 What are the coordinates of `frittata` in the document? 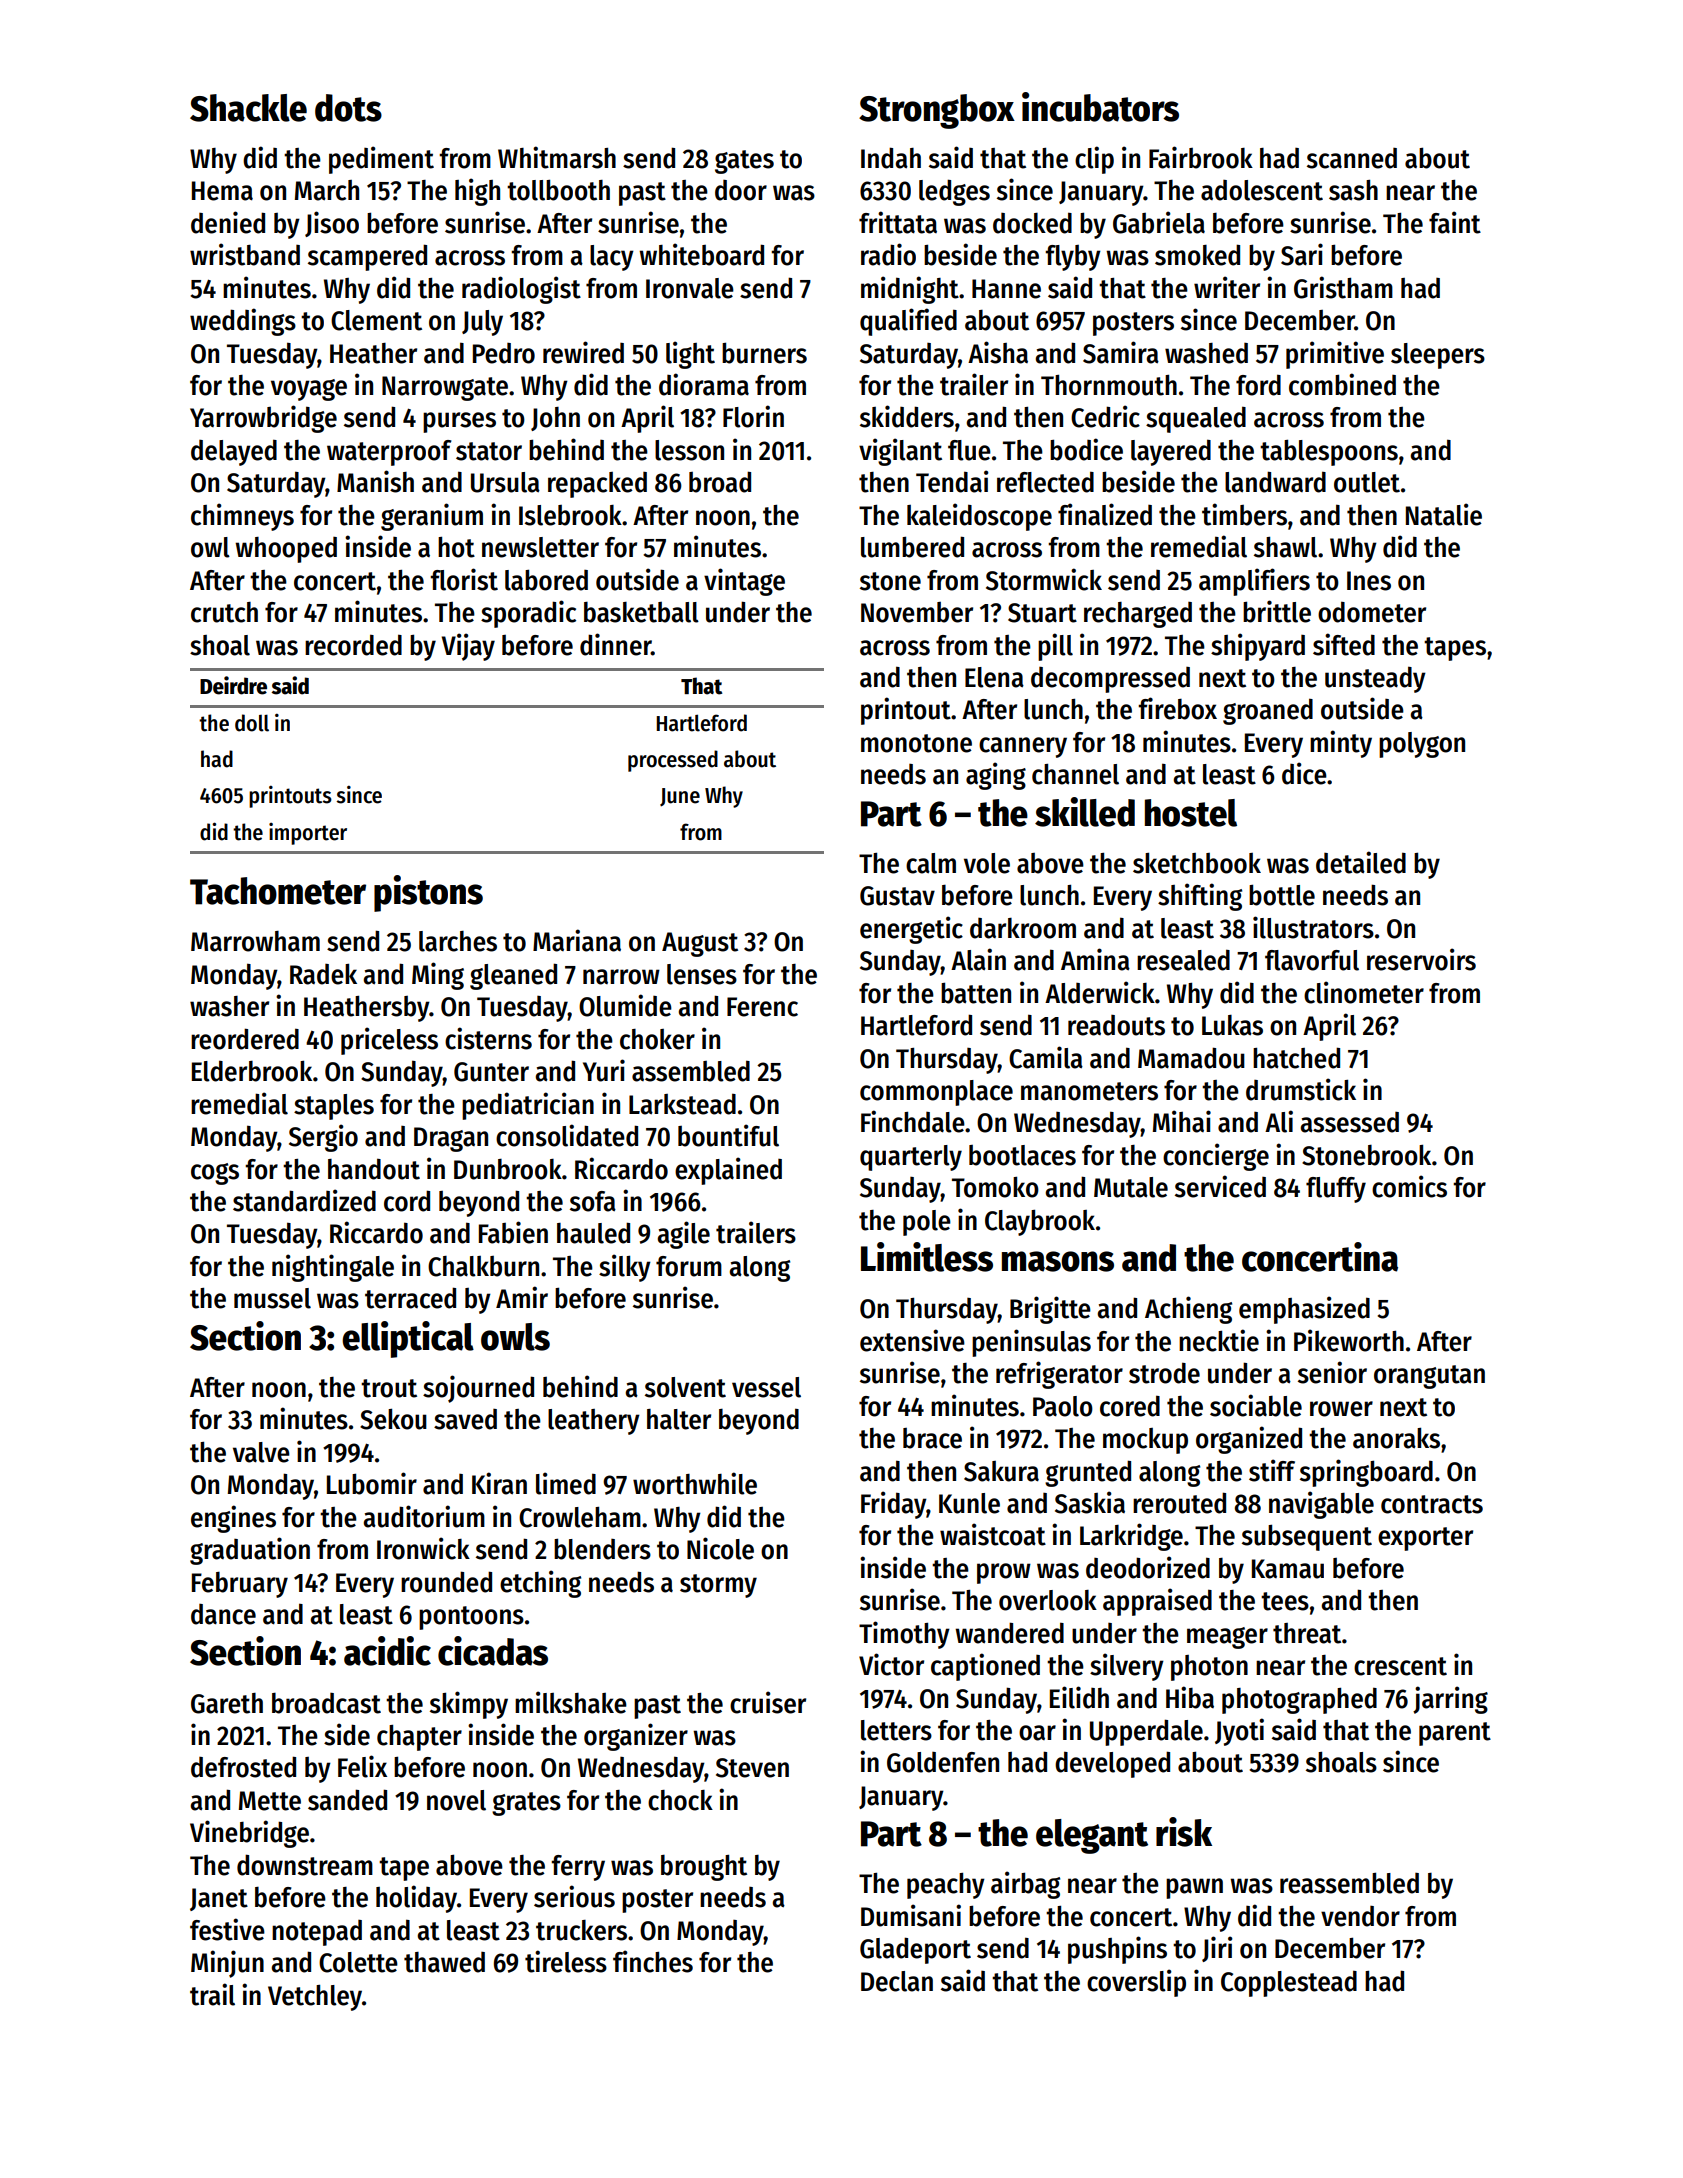 It's located at (898, 222).
